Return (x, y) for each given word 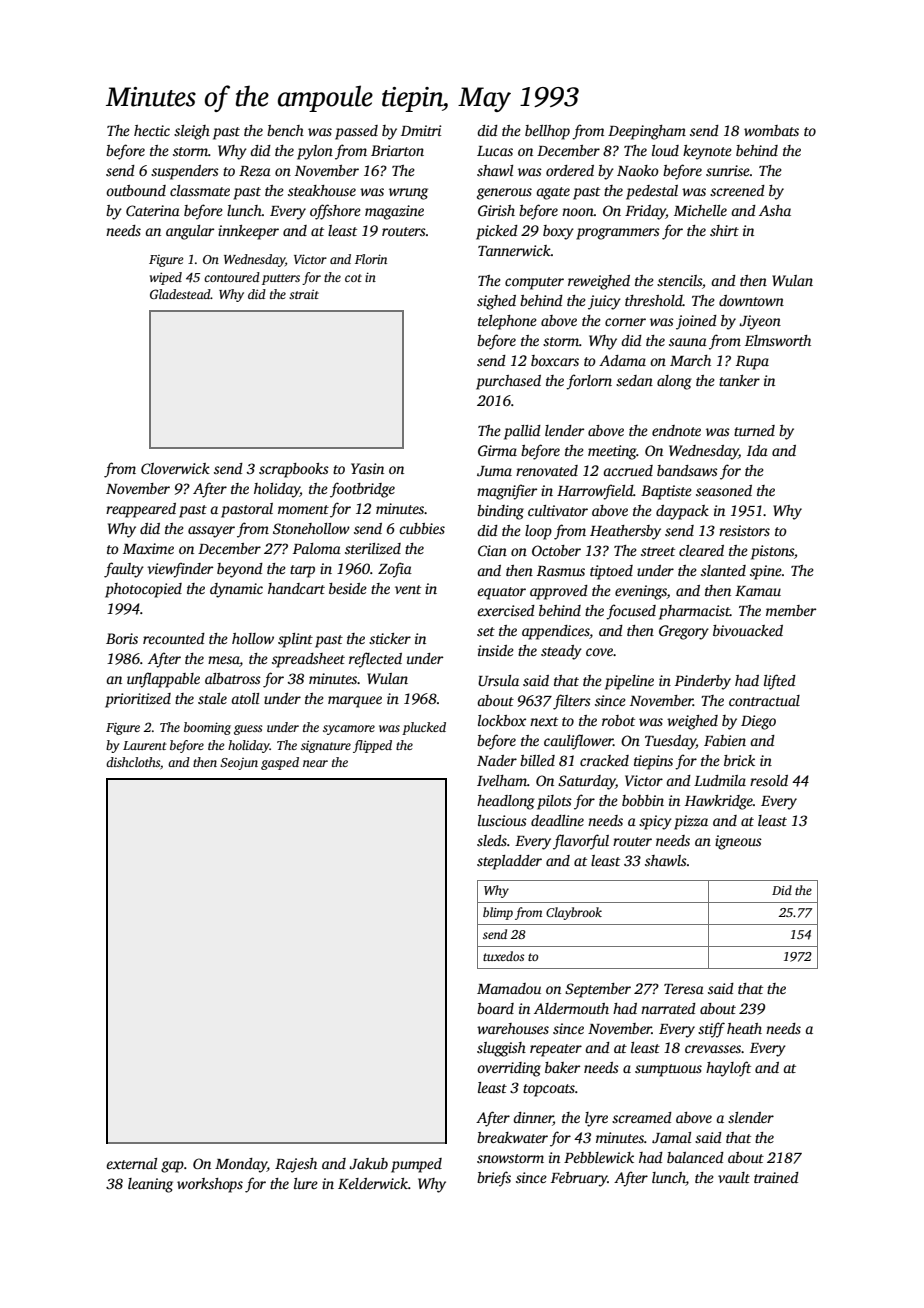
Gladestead (180, 294)
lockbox (502, 720)
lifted (780, 682)
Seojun (239, 764)
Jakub (368, 1163)
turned (754, 430)
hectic (152, 130)
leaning (150, 1185)
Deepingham (647, 132)
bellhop (547, 132)
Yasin (367, 468)
